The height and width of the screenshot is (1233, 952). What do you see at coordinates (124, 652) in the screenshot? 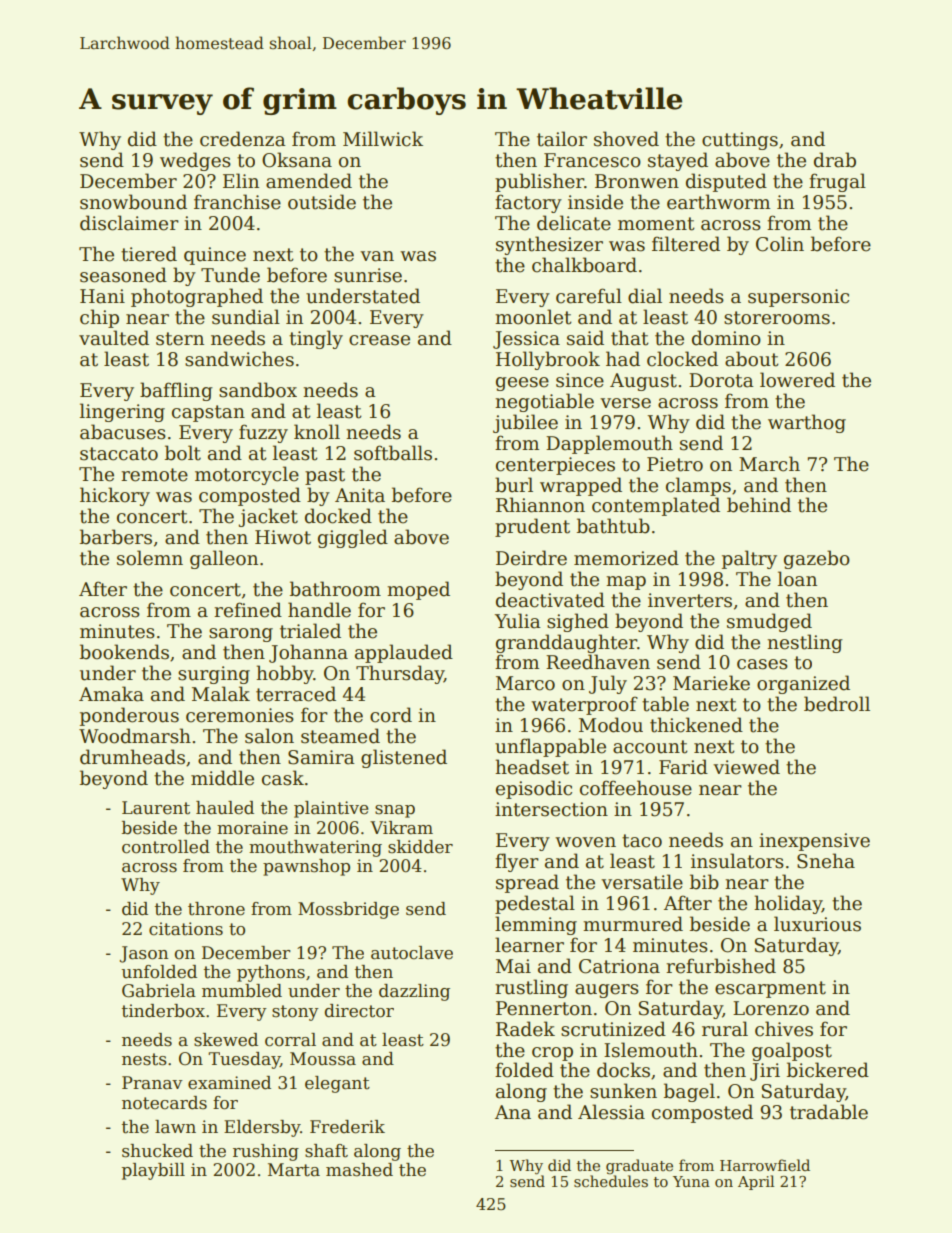
I see `bookends` at bounding box center [124, 652].
